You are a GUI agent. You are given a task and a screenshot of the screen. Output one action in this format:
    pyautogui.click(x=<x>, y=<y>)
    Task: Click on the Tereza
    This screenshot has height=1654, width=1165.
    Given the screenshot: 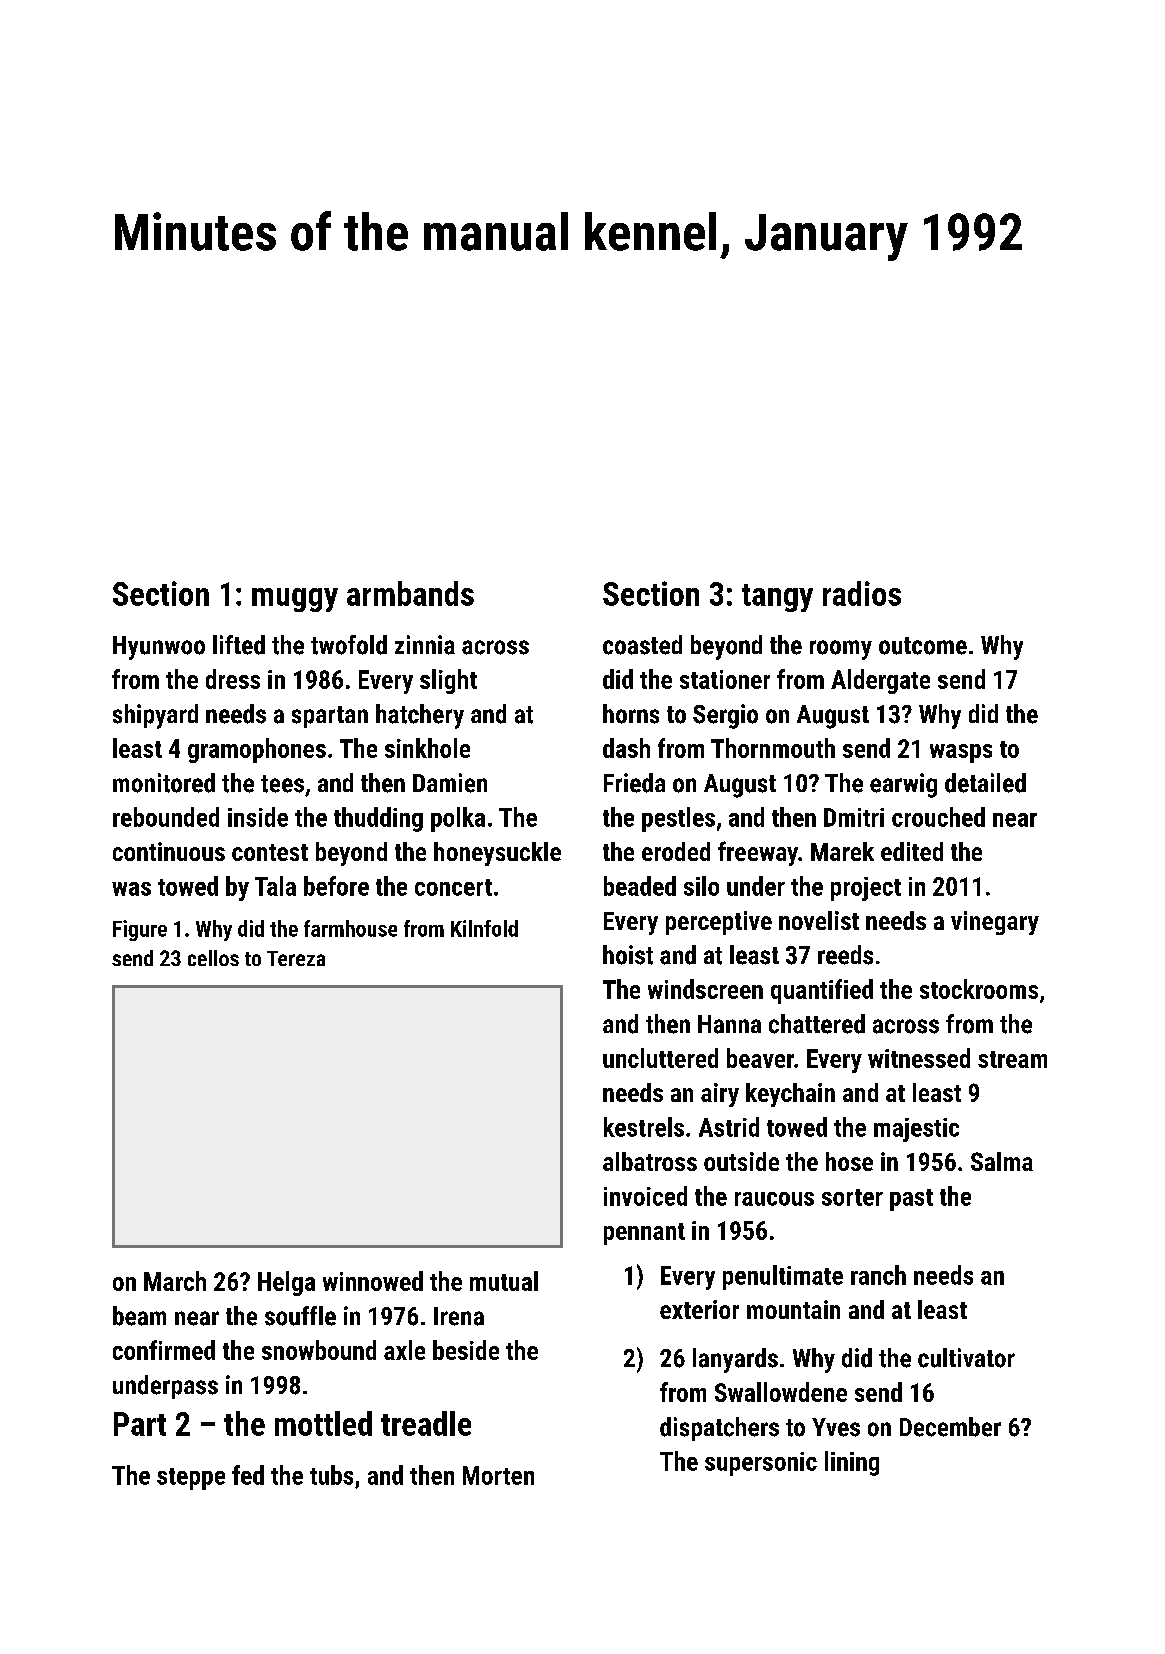 What is the action you would take?
    pyautogui.click(x=296, y=958)
